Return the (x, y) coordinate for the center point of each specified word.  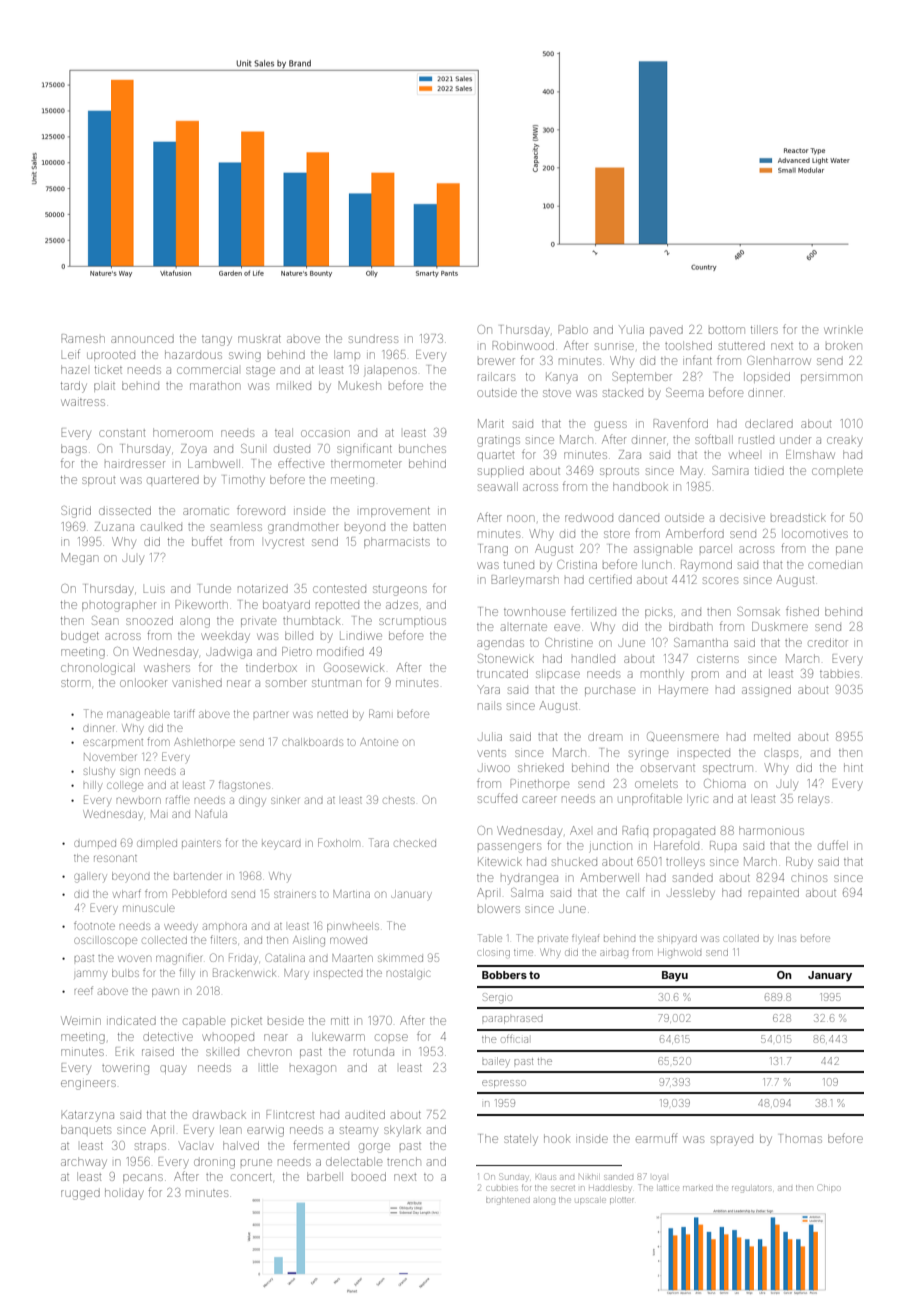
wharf (127, 893)
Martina (351, 894)
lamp (347, 354)
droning (214, 1164)
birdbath (690, 626)
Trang (494, 550)
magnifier (179, 959)
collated (741, 939)
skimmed (400, 958)
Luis (154, 589)
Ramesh (83, 338)
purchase (610, 690)
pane (849, 550)
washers (167, 667)
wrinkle (843, 329)
